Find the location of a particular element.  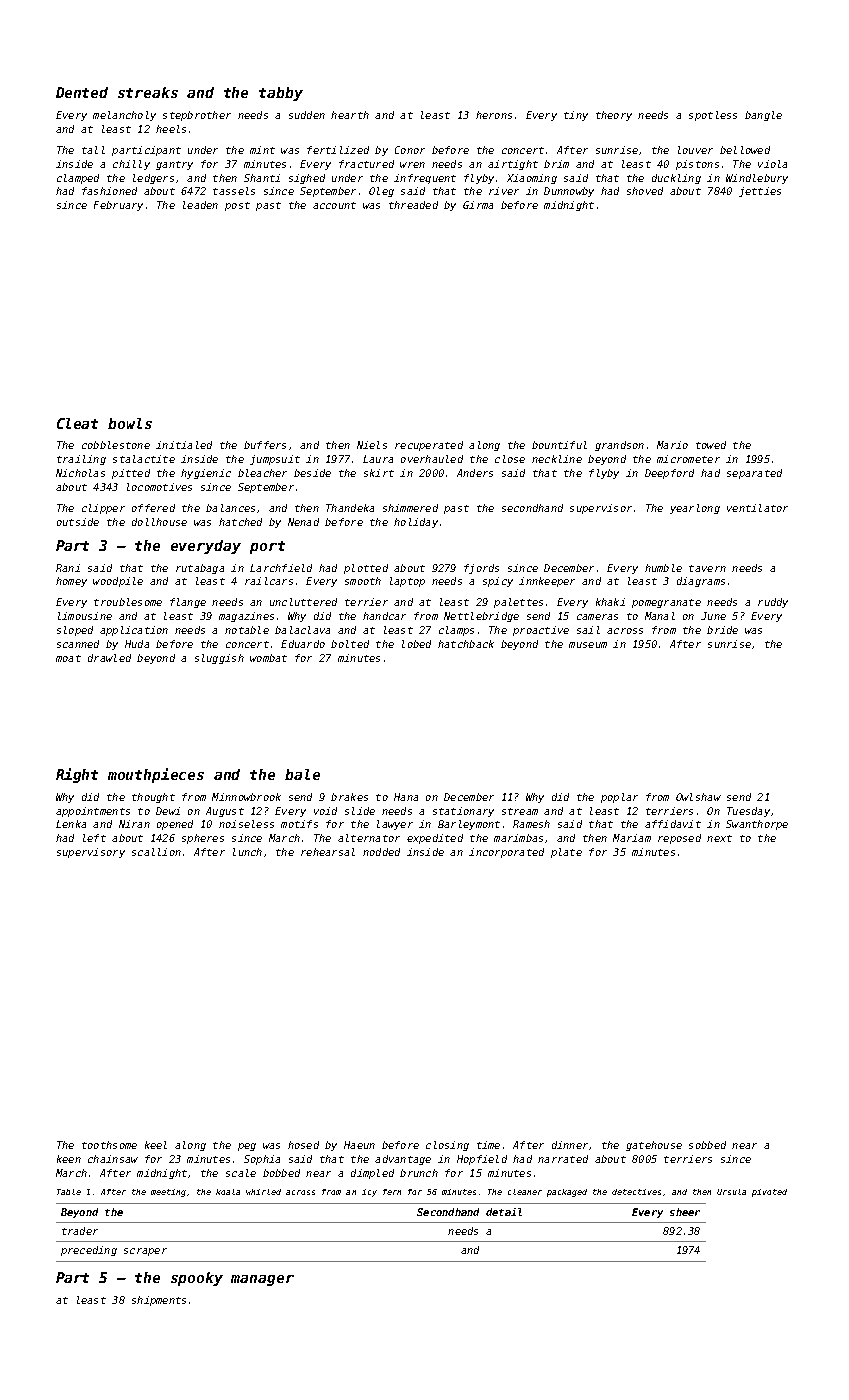

scallion is located at coordinates (156, 852).
